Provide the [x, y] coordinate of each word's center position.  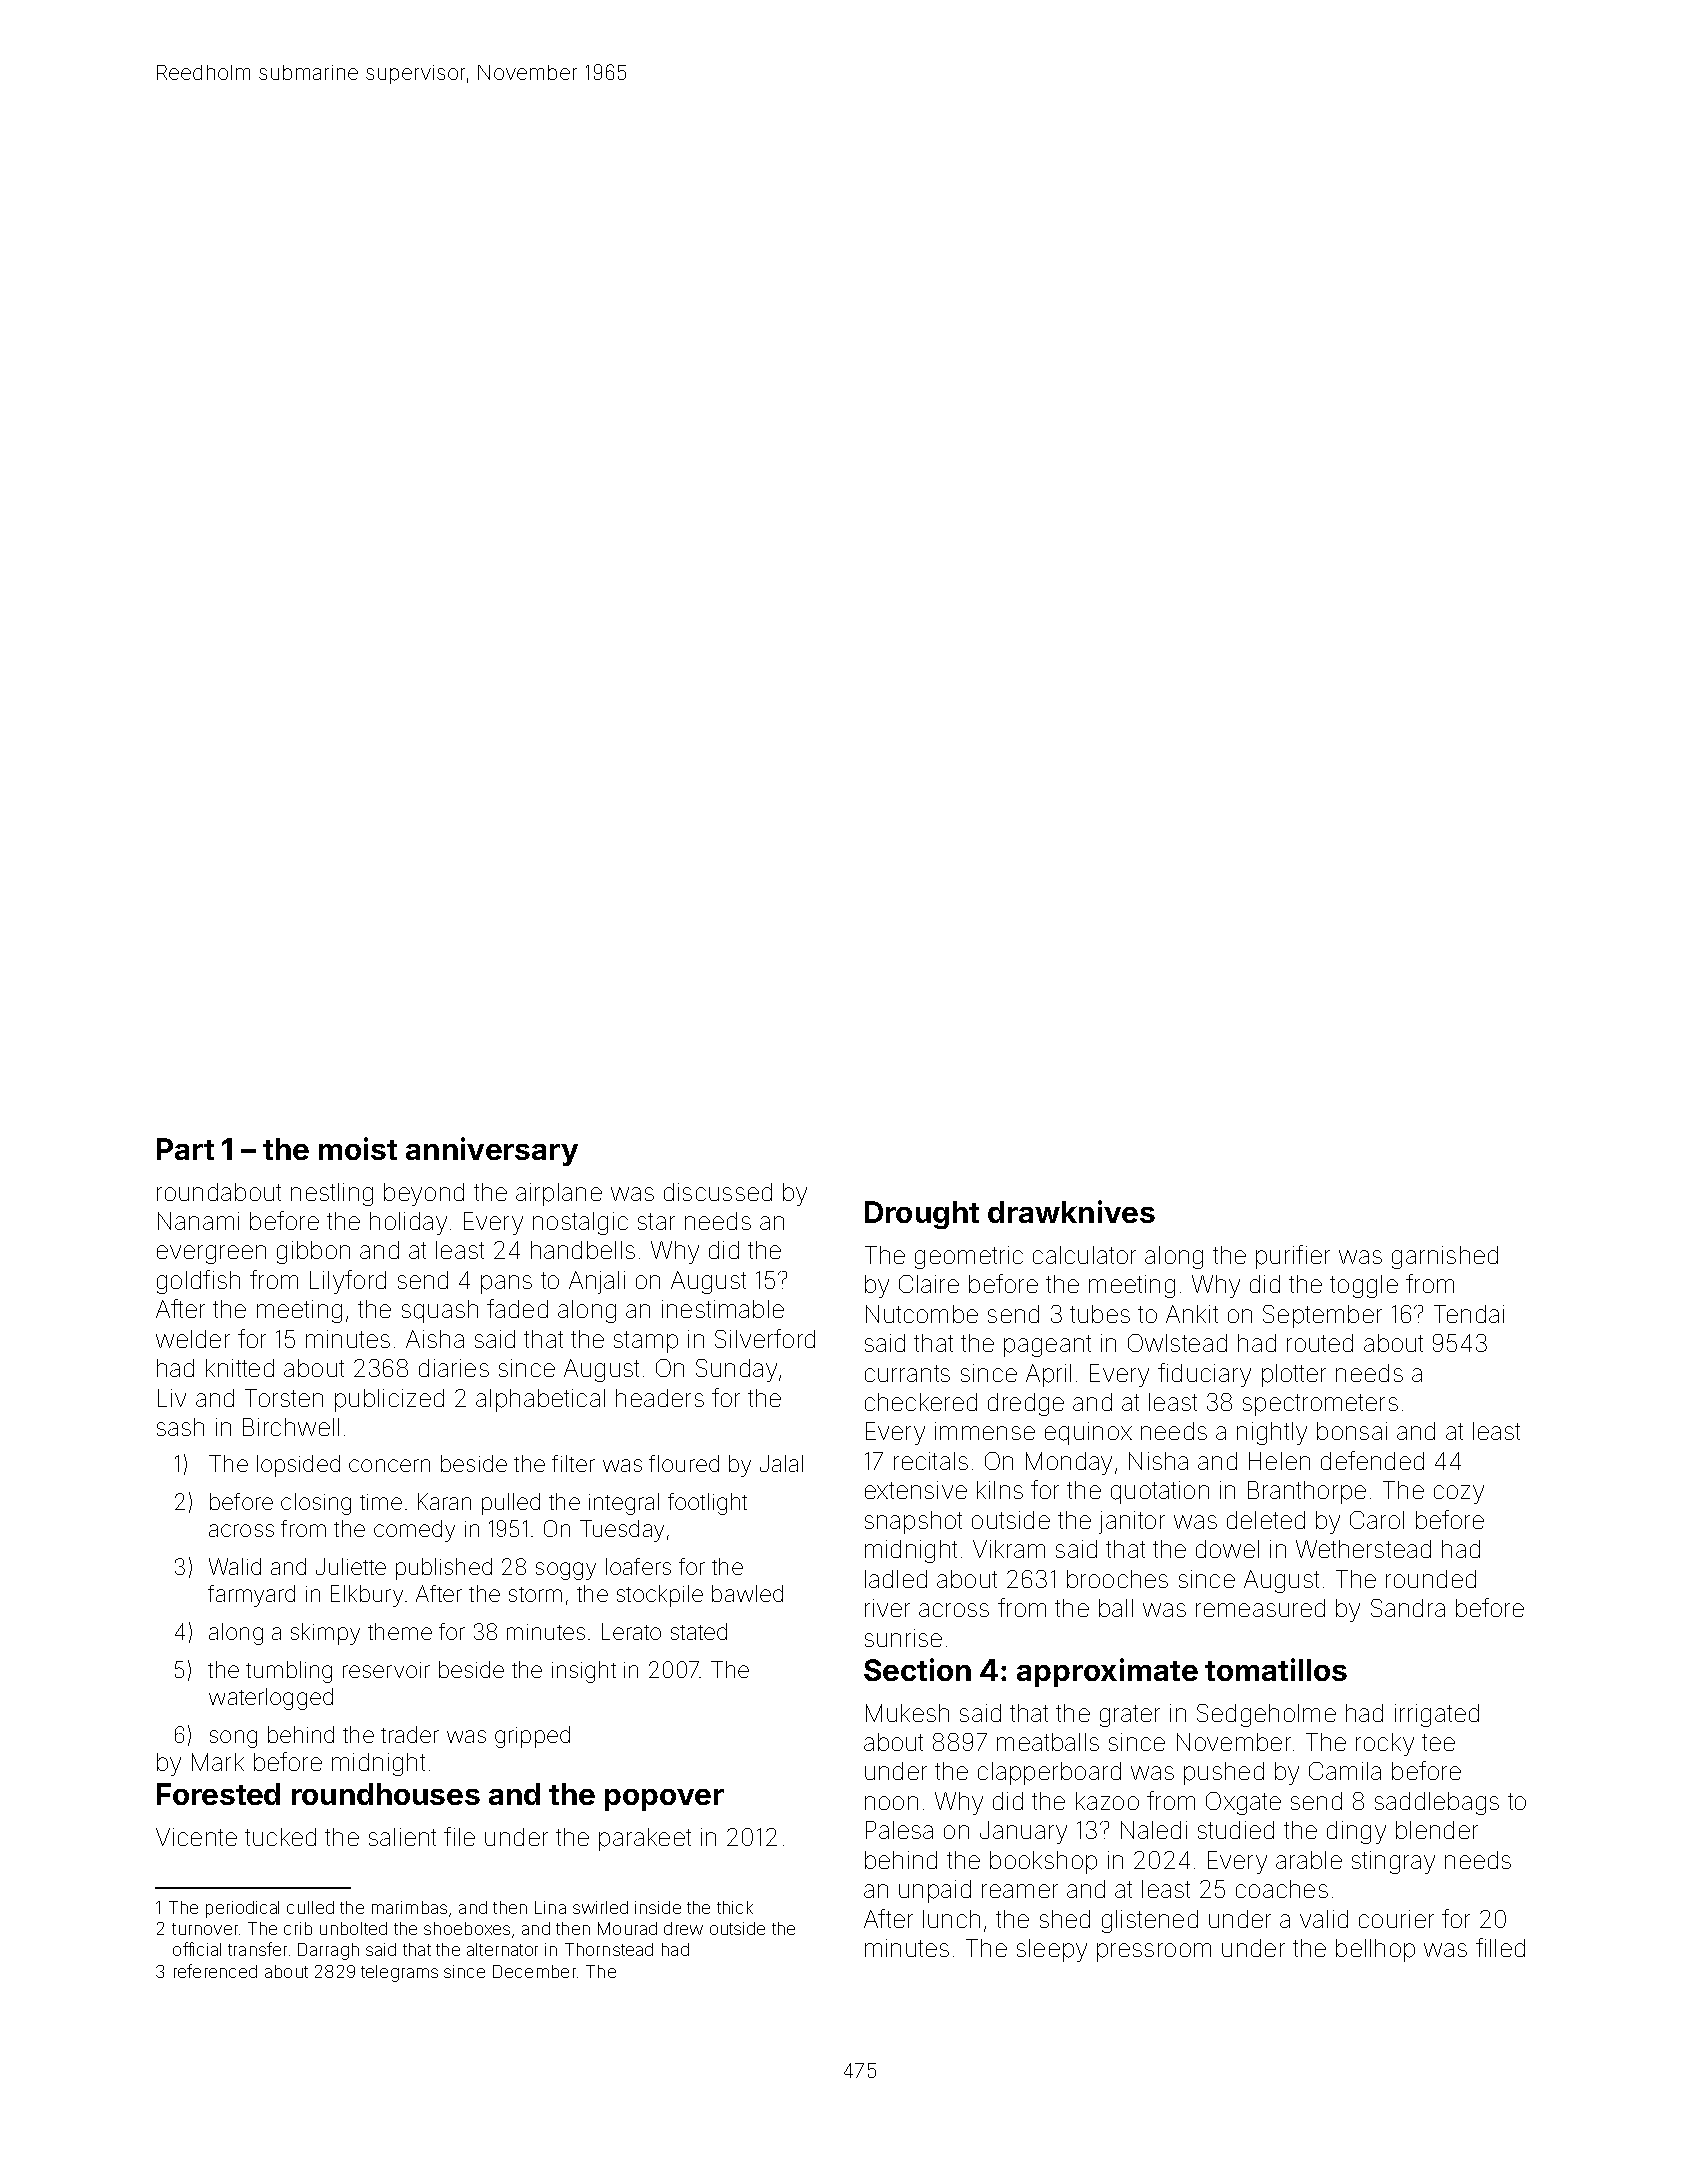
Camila [1345, 1771]
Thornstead [609, 1949]
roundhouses [386, 1794]
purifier [1293, 1257]
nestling [332, 1194]
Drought [922, 1215]
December [534, 1971]
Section [917, 1669]
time [381, 1502]
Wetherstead [1363, 1549]
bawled [747, 1593]
